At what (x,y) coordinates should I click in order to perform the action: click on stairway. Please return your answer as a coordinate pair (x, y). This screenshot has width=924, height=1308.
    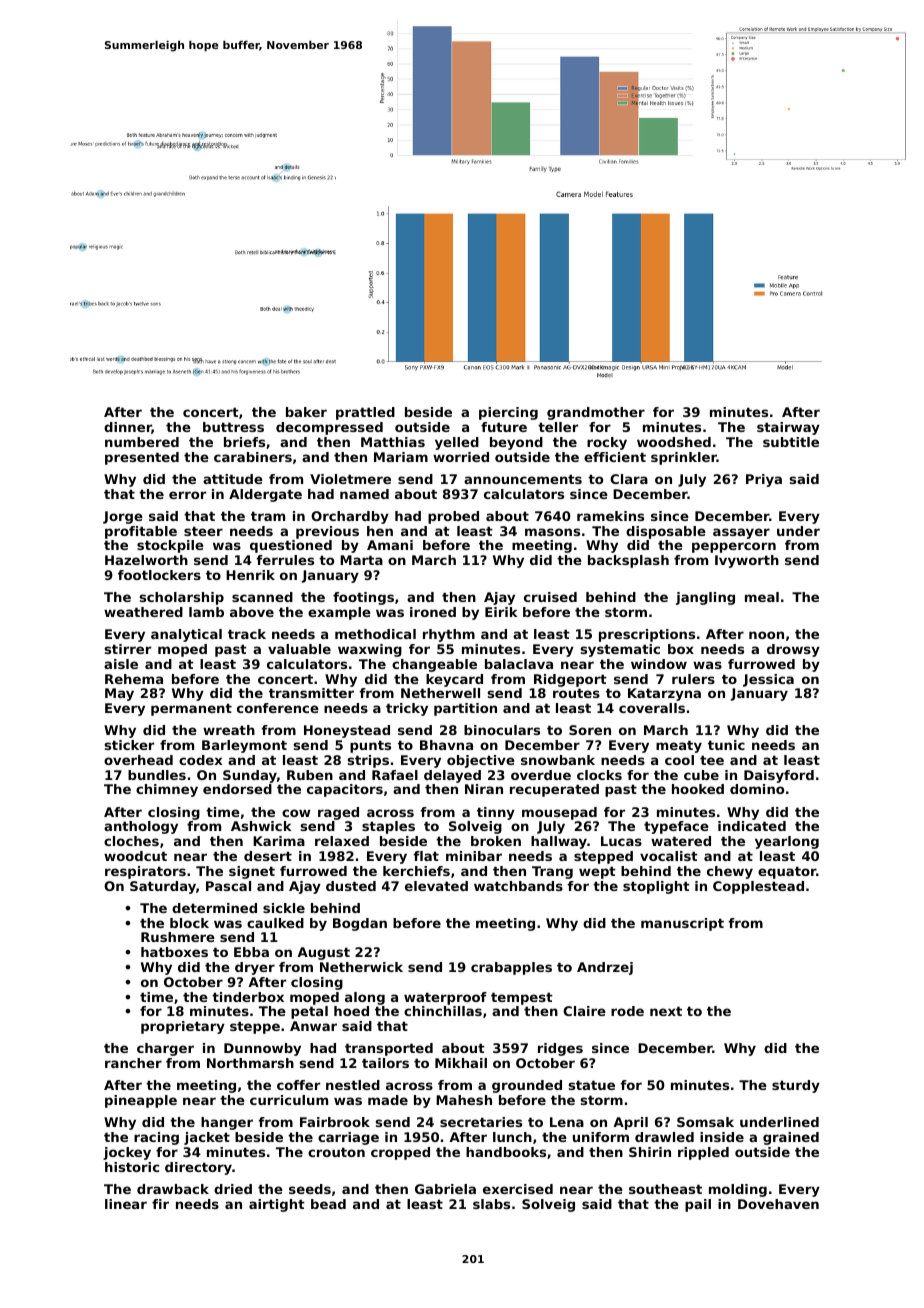
    Looking at the image, I should click on (788, 428).
